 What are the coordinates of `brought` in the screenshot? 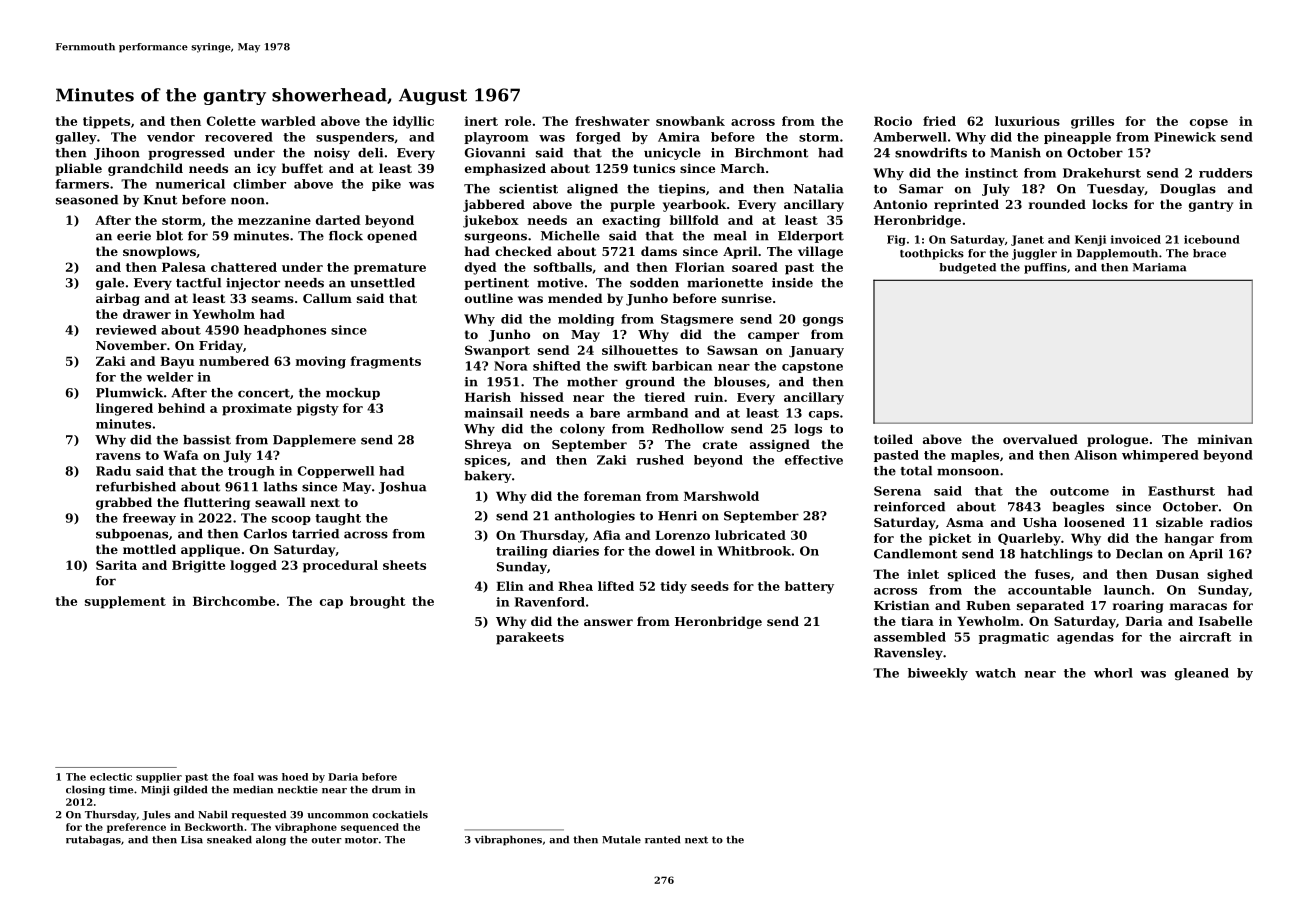 It's located at (378, 602).
